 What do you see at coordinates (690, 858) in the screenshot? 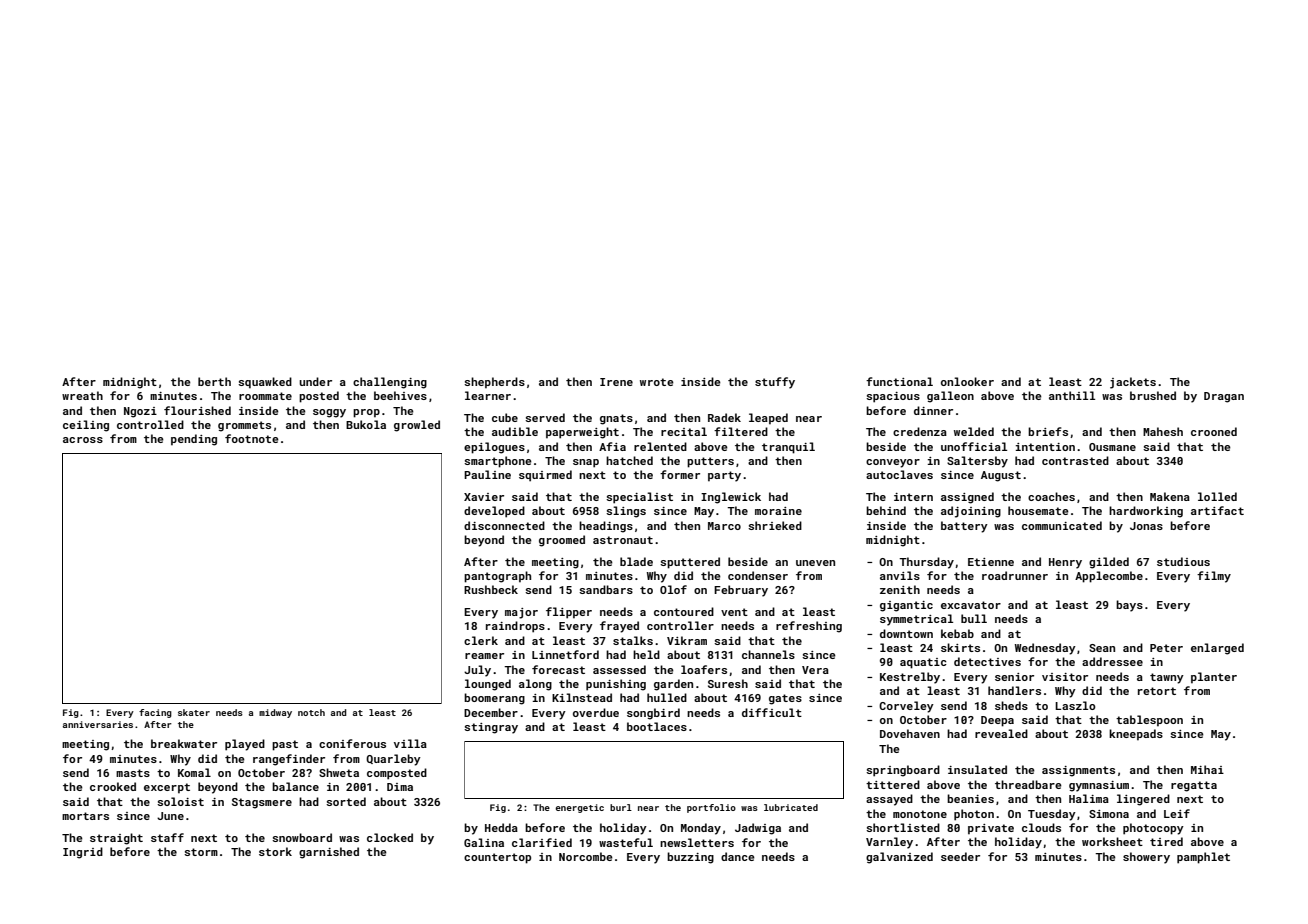
I see `buzzing` at bounding box center [690, 858].
